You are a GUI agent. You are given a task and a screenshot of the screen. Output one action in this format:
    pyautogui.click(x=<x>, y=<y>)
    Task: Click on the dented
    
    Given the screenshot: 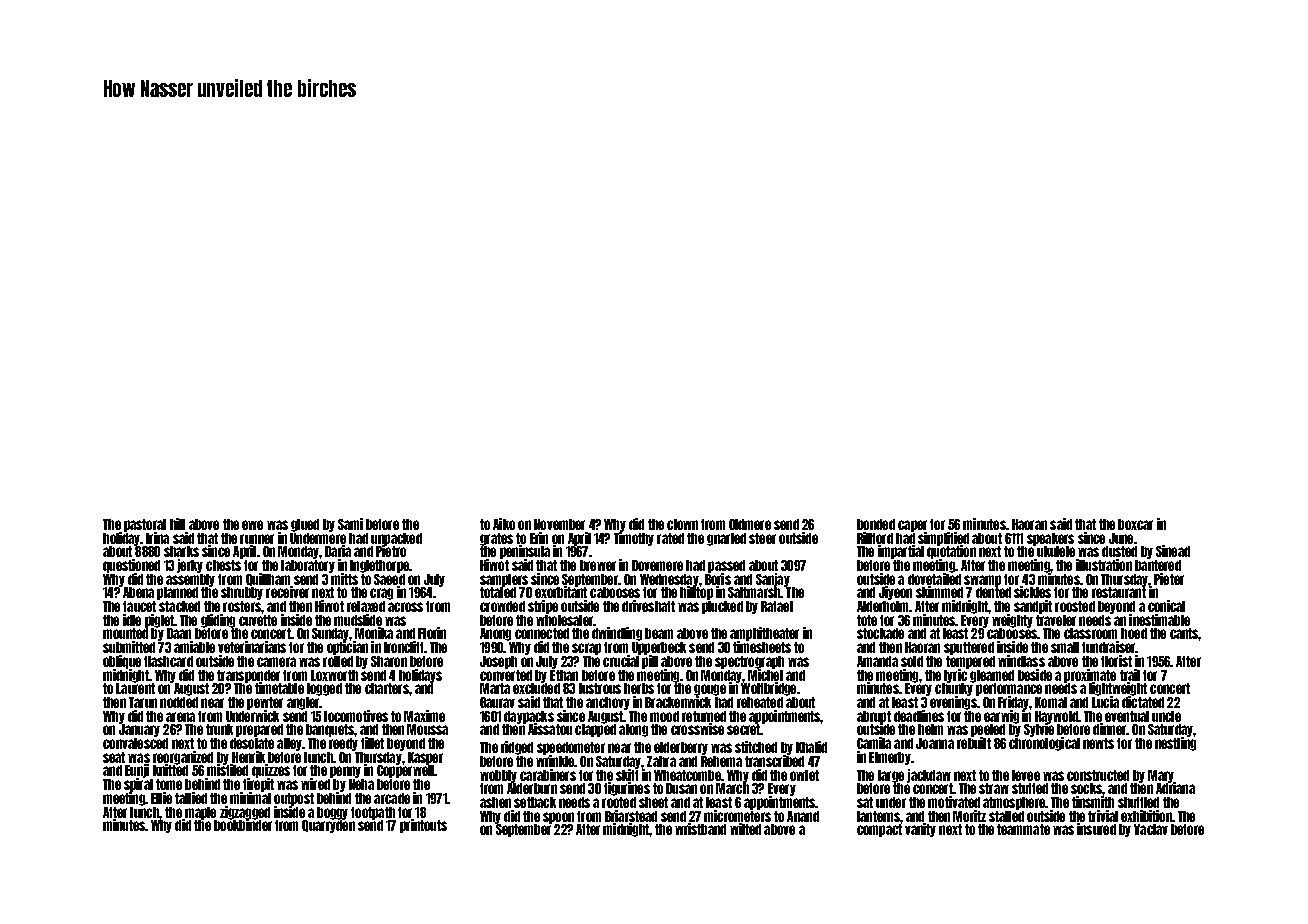 What is the action you would take?
    pyautogui.click(x=993, y=592)
